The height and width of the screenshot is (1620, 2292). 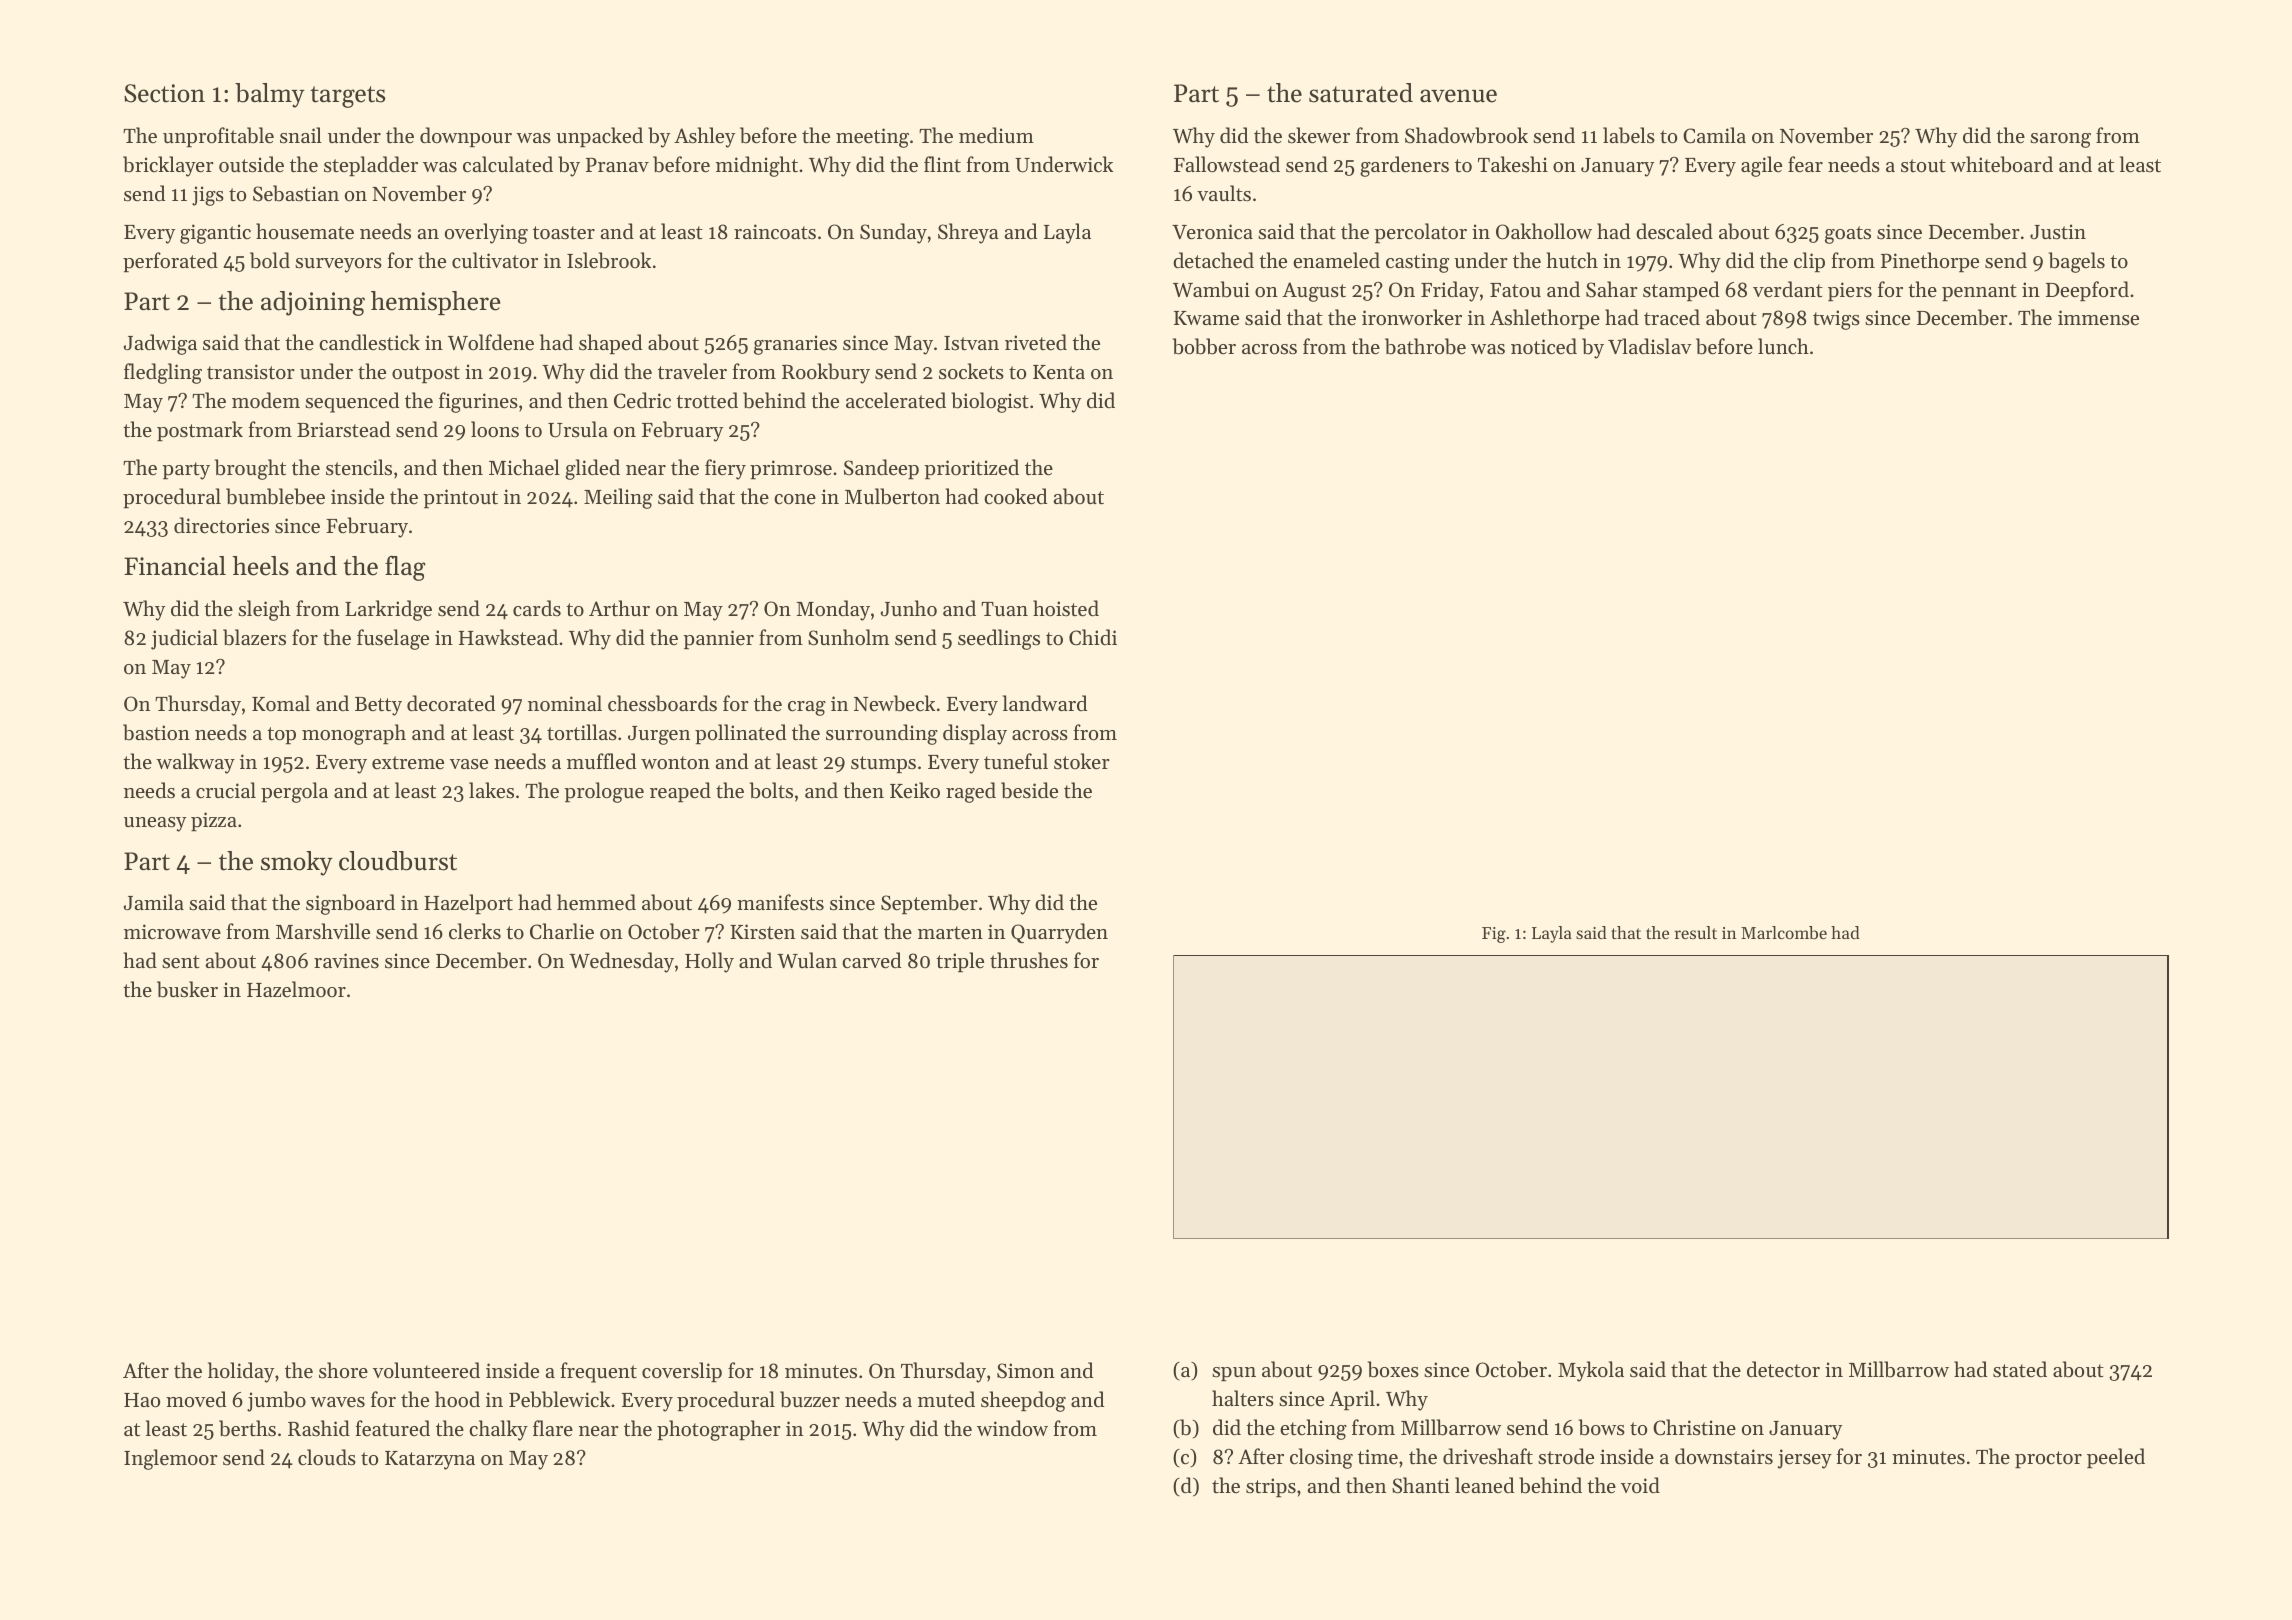 What do you see at coordinates (990, 402) in the screenshot?
I see `biologist` at bounding box center [990, 402].
